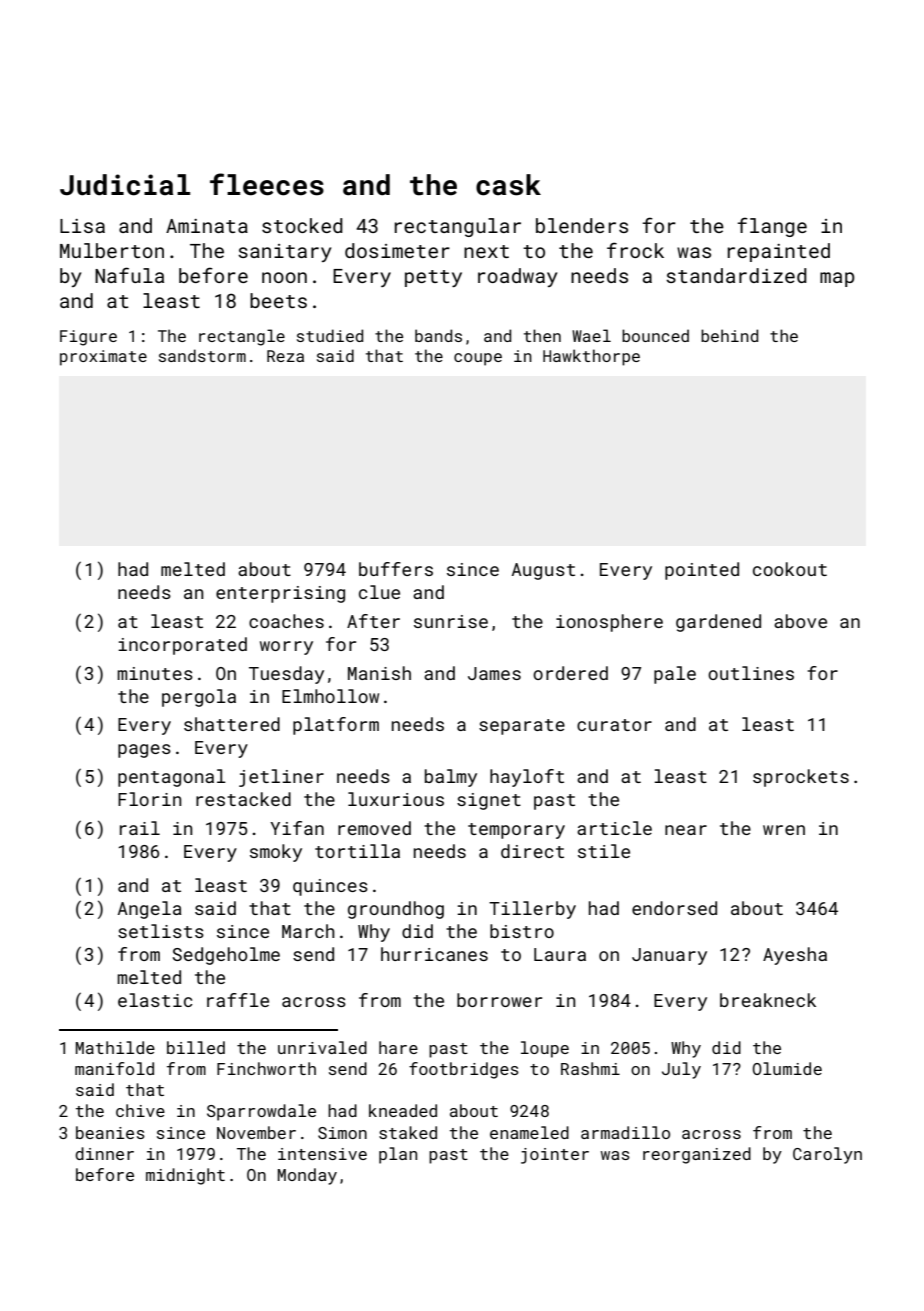 This screenshot has width=924, height=1311. Describe the element at coordinates (125, 185) in the screenshot. I see `Judicial` at that location.
